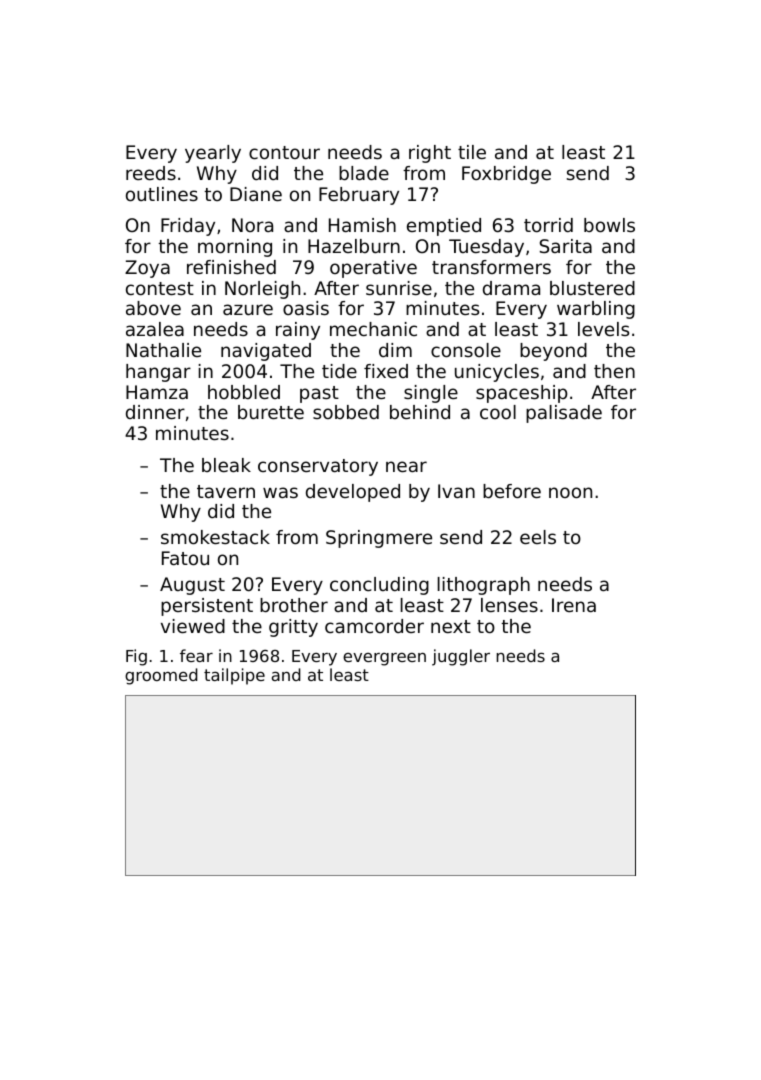  I want to click on right, so click(430, 154).
